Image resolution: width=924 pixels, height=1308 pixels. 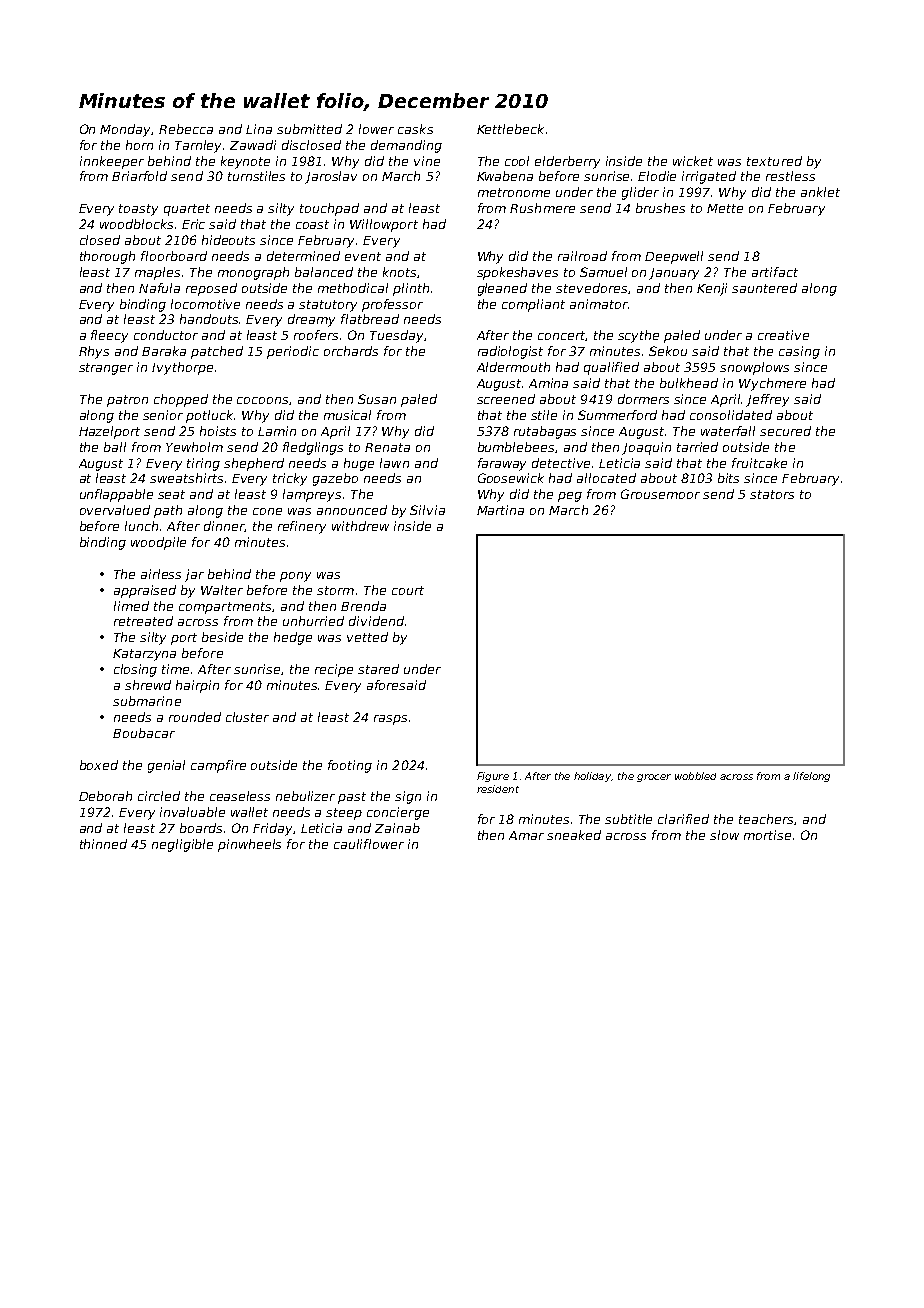 I want to click on thinned, so click(x=103, y=844).
